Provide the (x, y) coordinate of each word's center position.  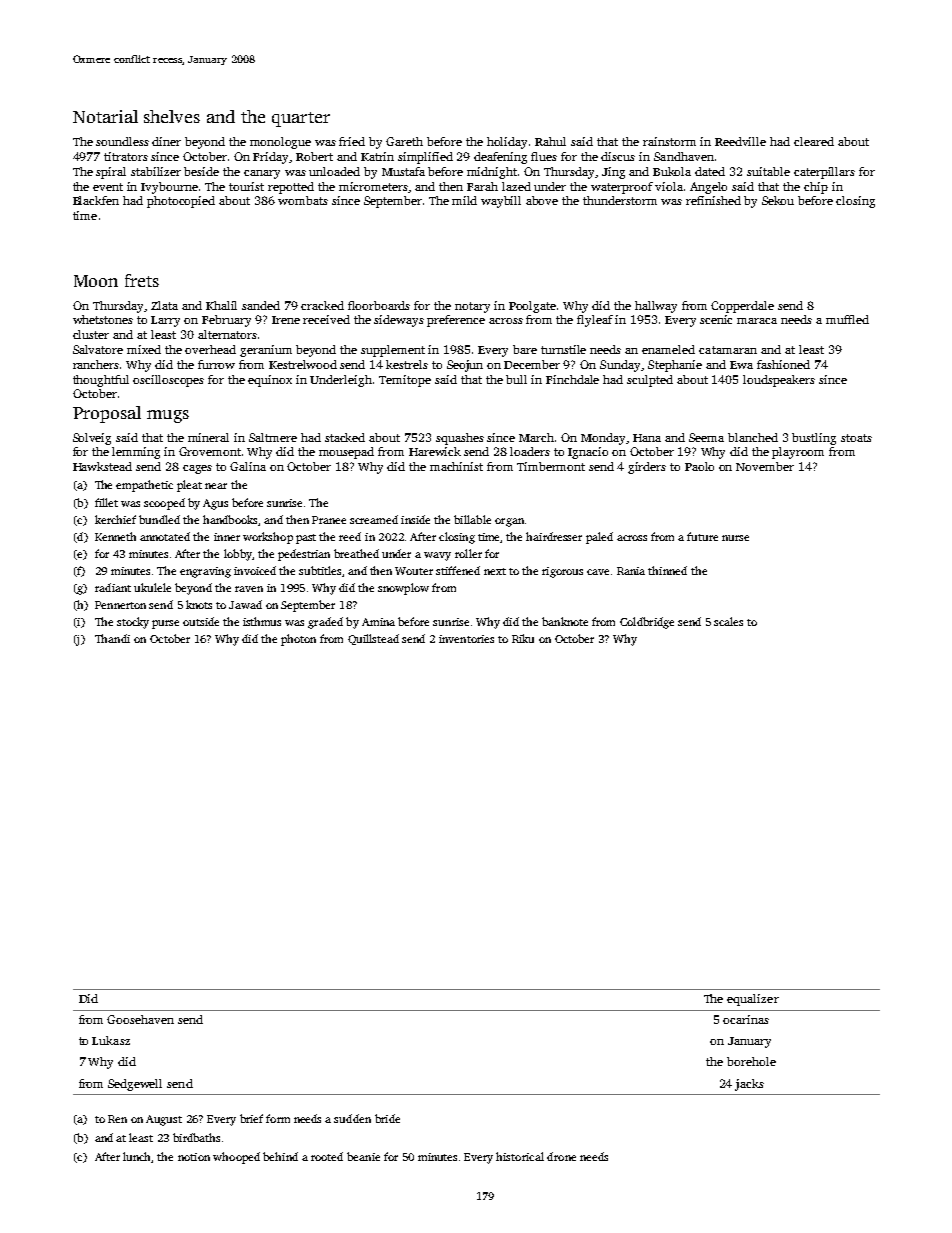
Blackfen (96, 200)
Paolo (699, 466)
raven (249, 589)
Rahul (550, 141)
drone (561, 1156)
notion (194, 1157)
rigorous (562, 572)
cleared (814, 141)
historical (520, 1156)
